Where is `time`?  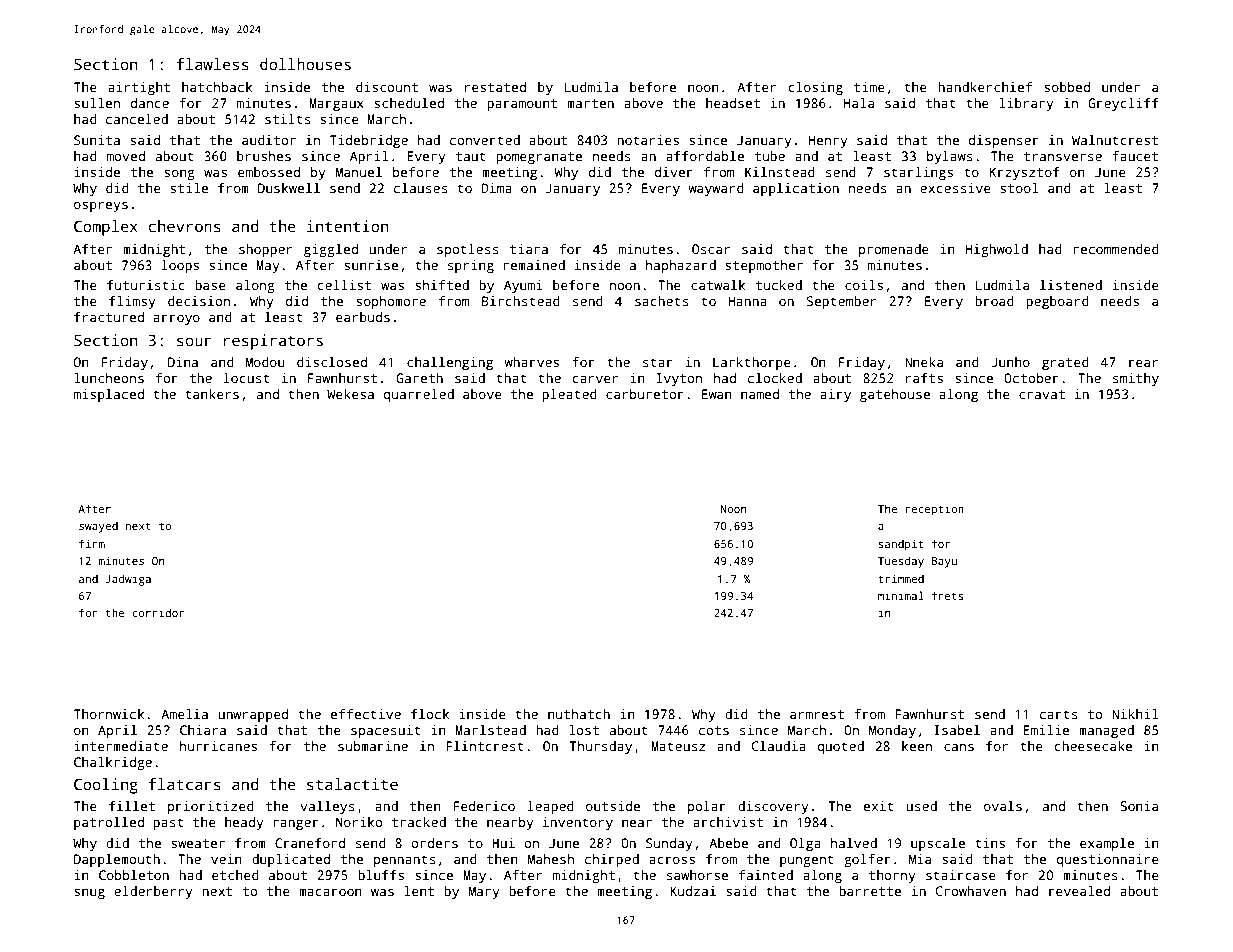
time is located at coordinates (869, 87).
